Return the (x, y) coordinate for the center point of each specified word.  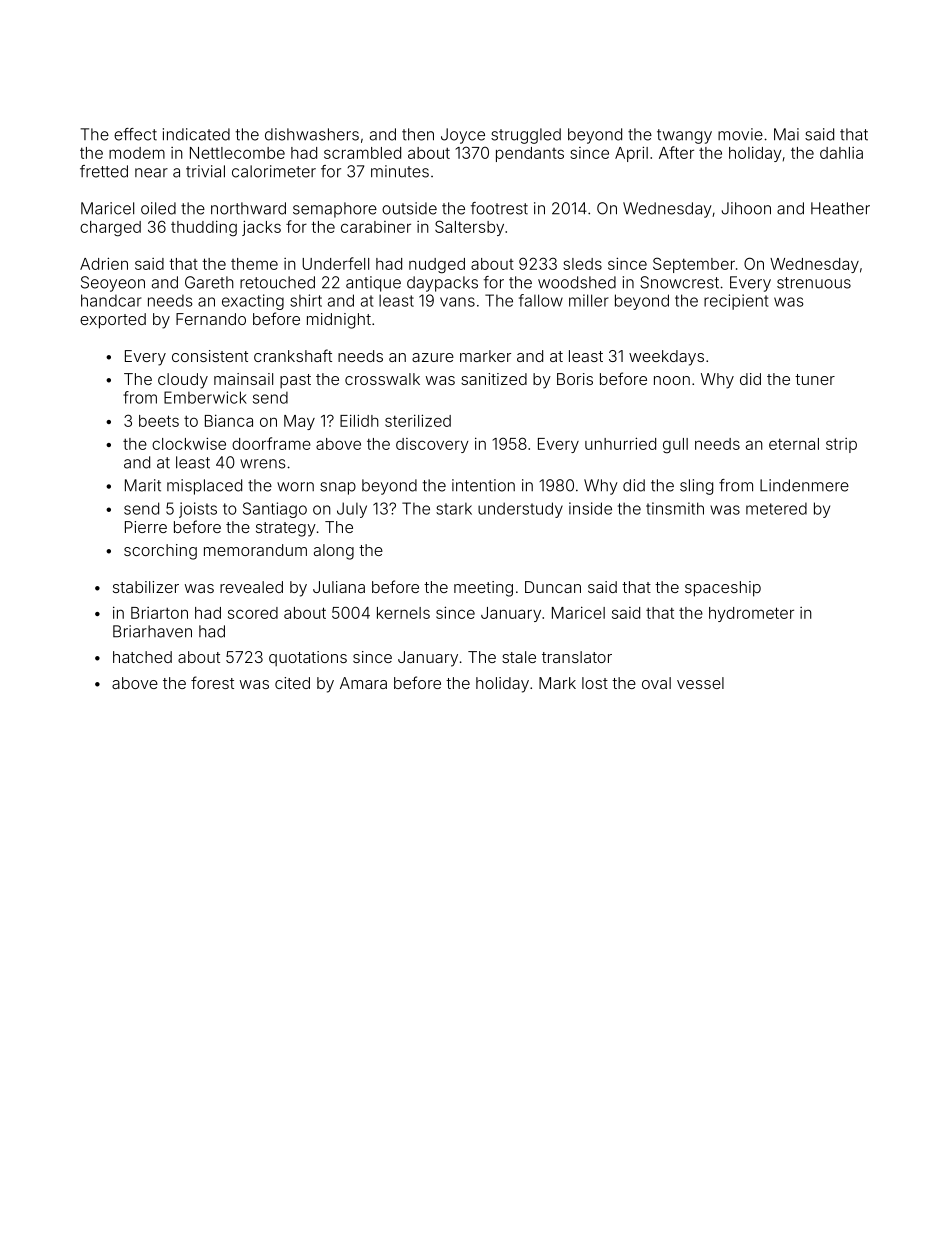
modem (137, 153)
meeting (483, 589)
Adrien (104, 263)
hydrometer (751, 614)
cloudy (183, 381)
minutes (400, 171)
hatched (142, 657)
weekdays (666, 358)
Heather (840, 208)
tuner (815, 379)
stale (519, 657)
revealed (251, 587)
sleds (583, 264)
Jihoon (746, 208)
